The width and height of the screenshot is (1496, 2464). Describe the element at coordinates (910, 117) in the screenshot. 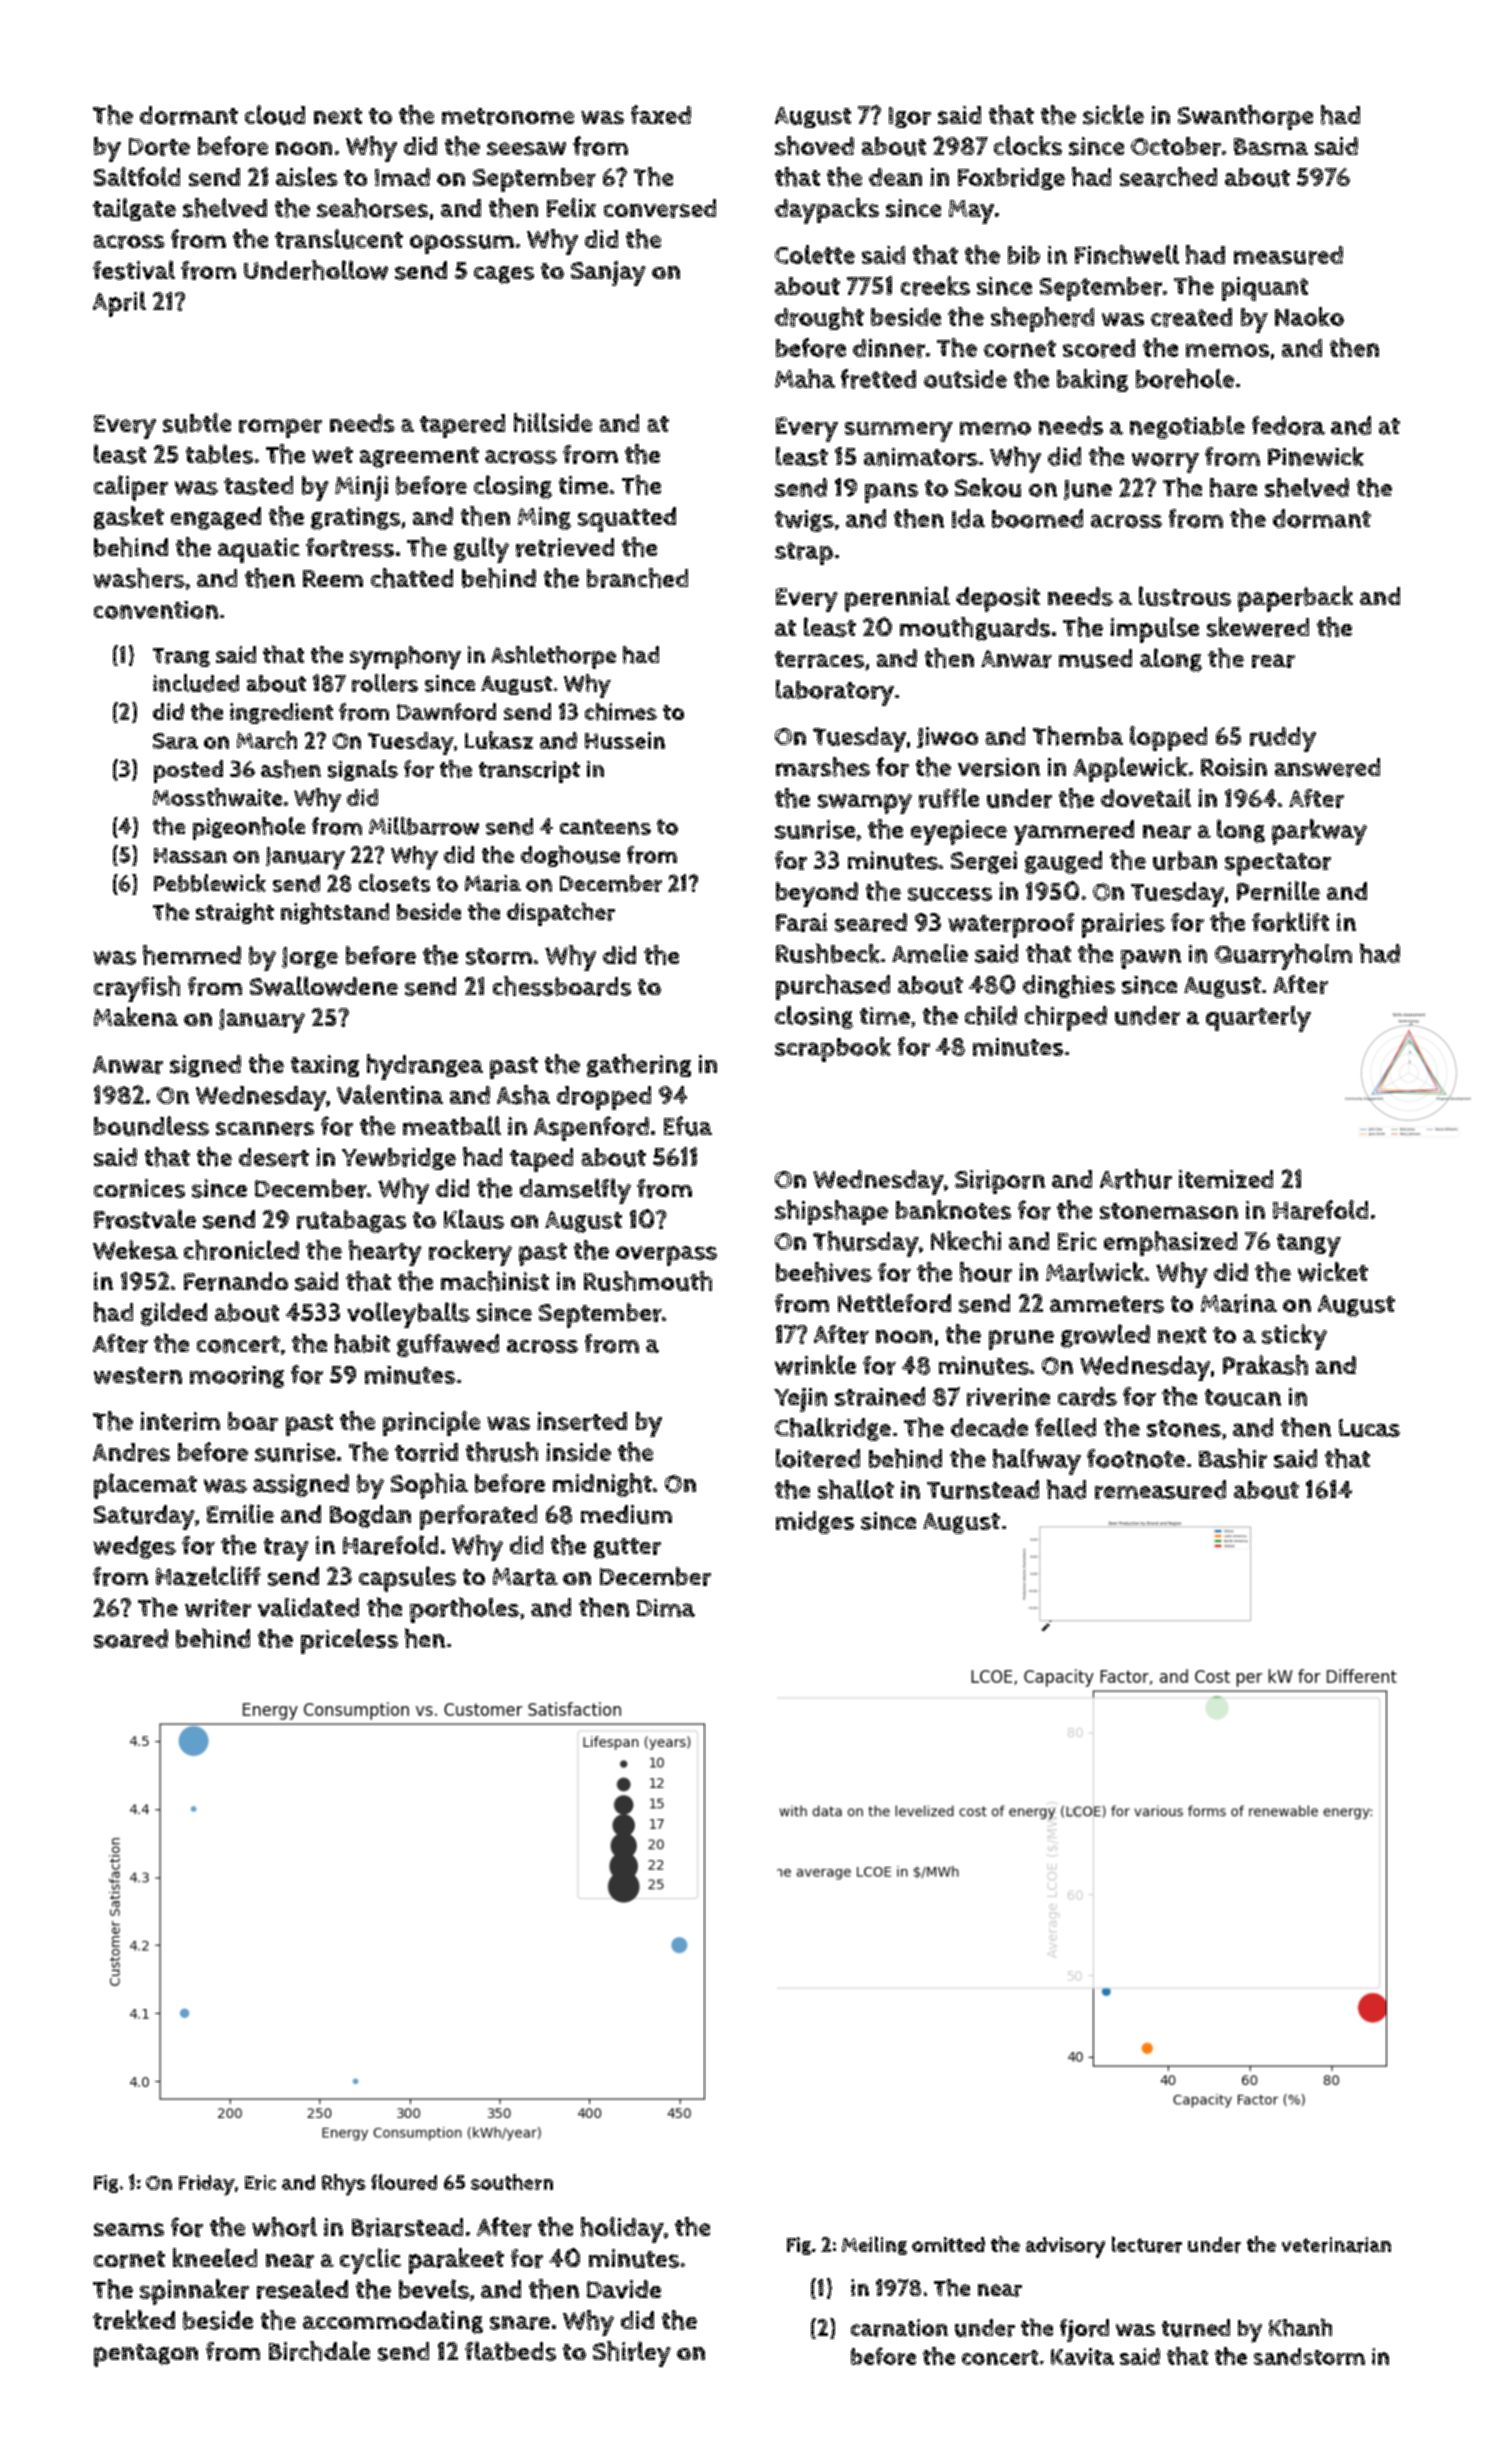

I see `Igor` at that location.
